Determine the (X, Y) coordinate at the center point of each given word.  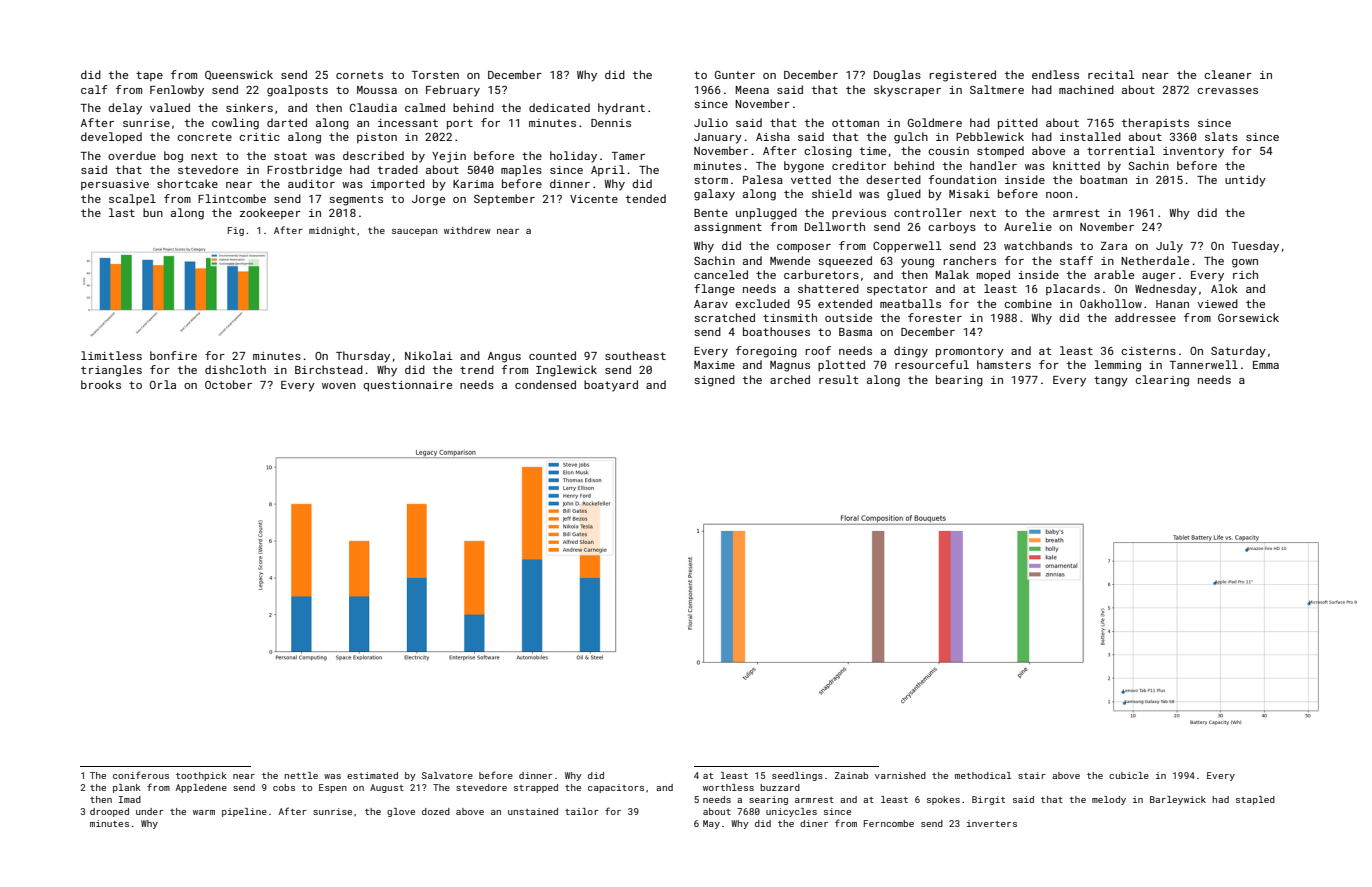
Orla (163, 384)
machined (1086, 89)
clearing (1162, 381)
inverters (992, 823)
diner (814, 823)
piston (377, 138)
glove (401, 812)
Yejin (449, 157)
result (839, 379)
